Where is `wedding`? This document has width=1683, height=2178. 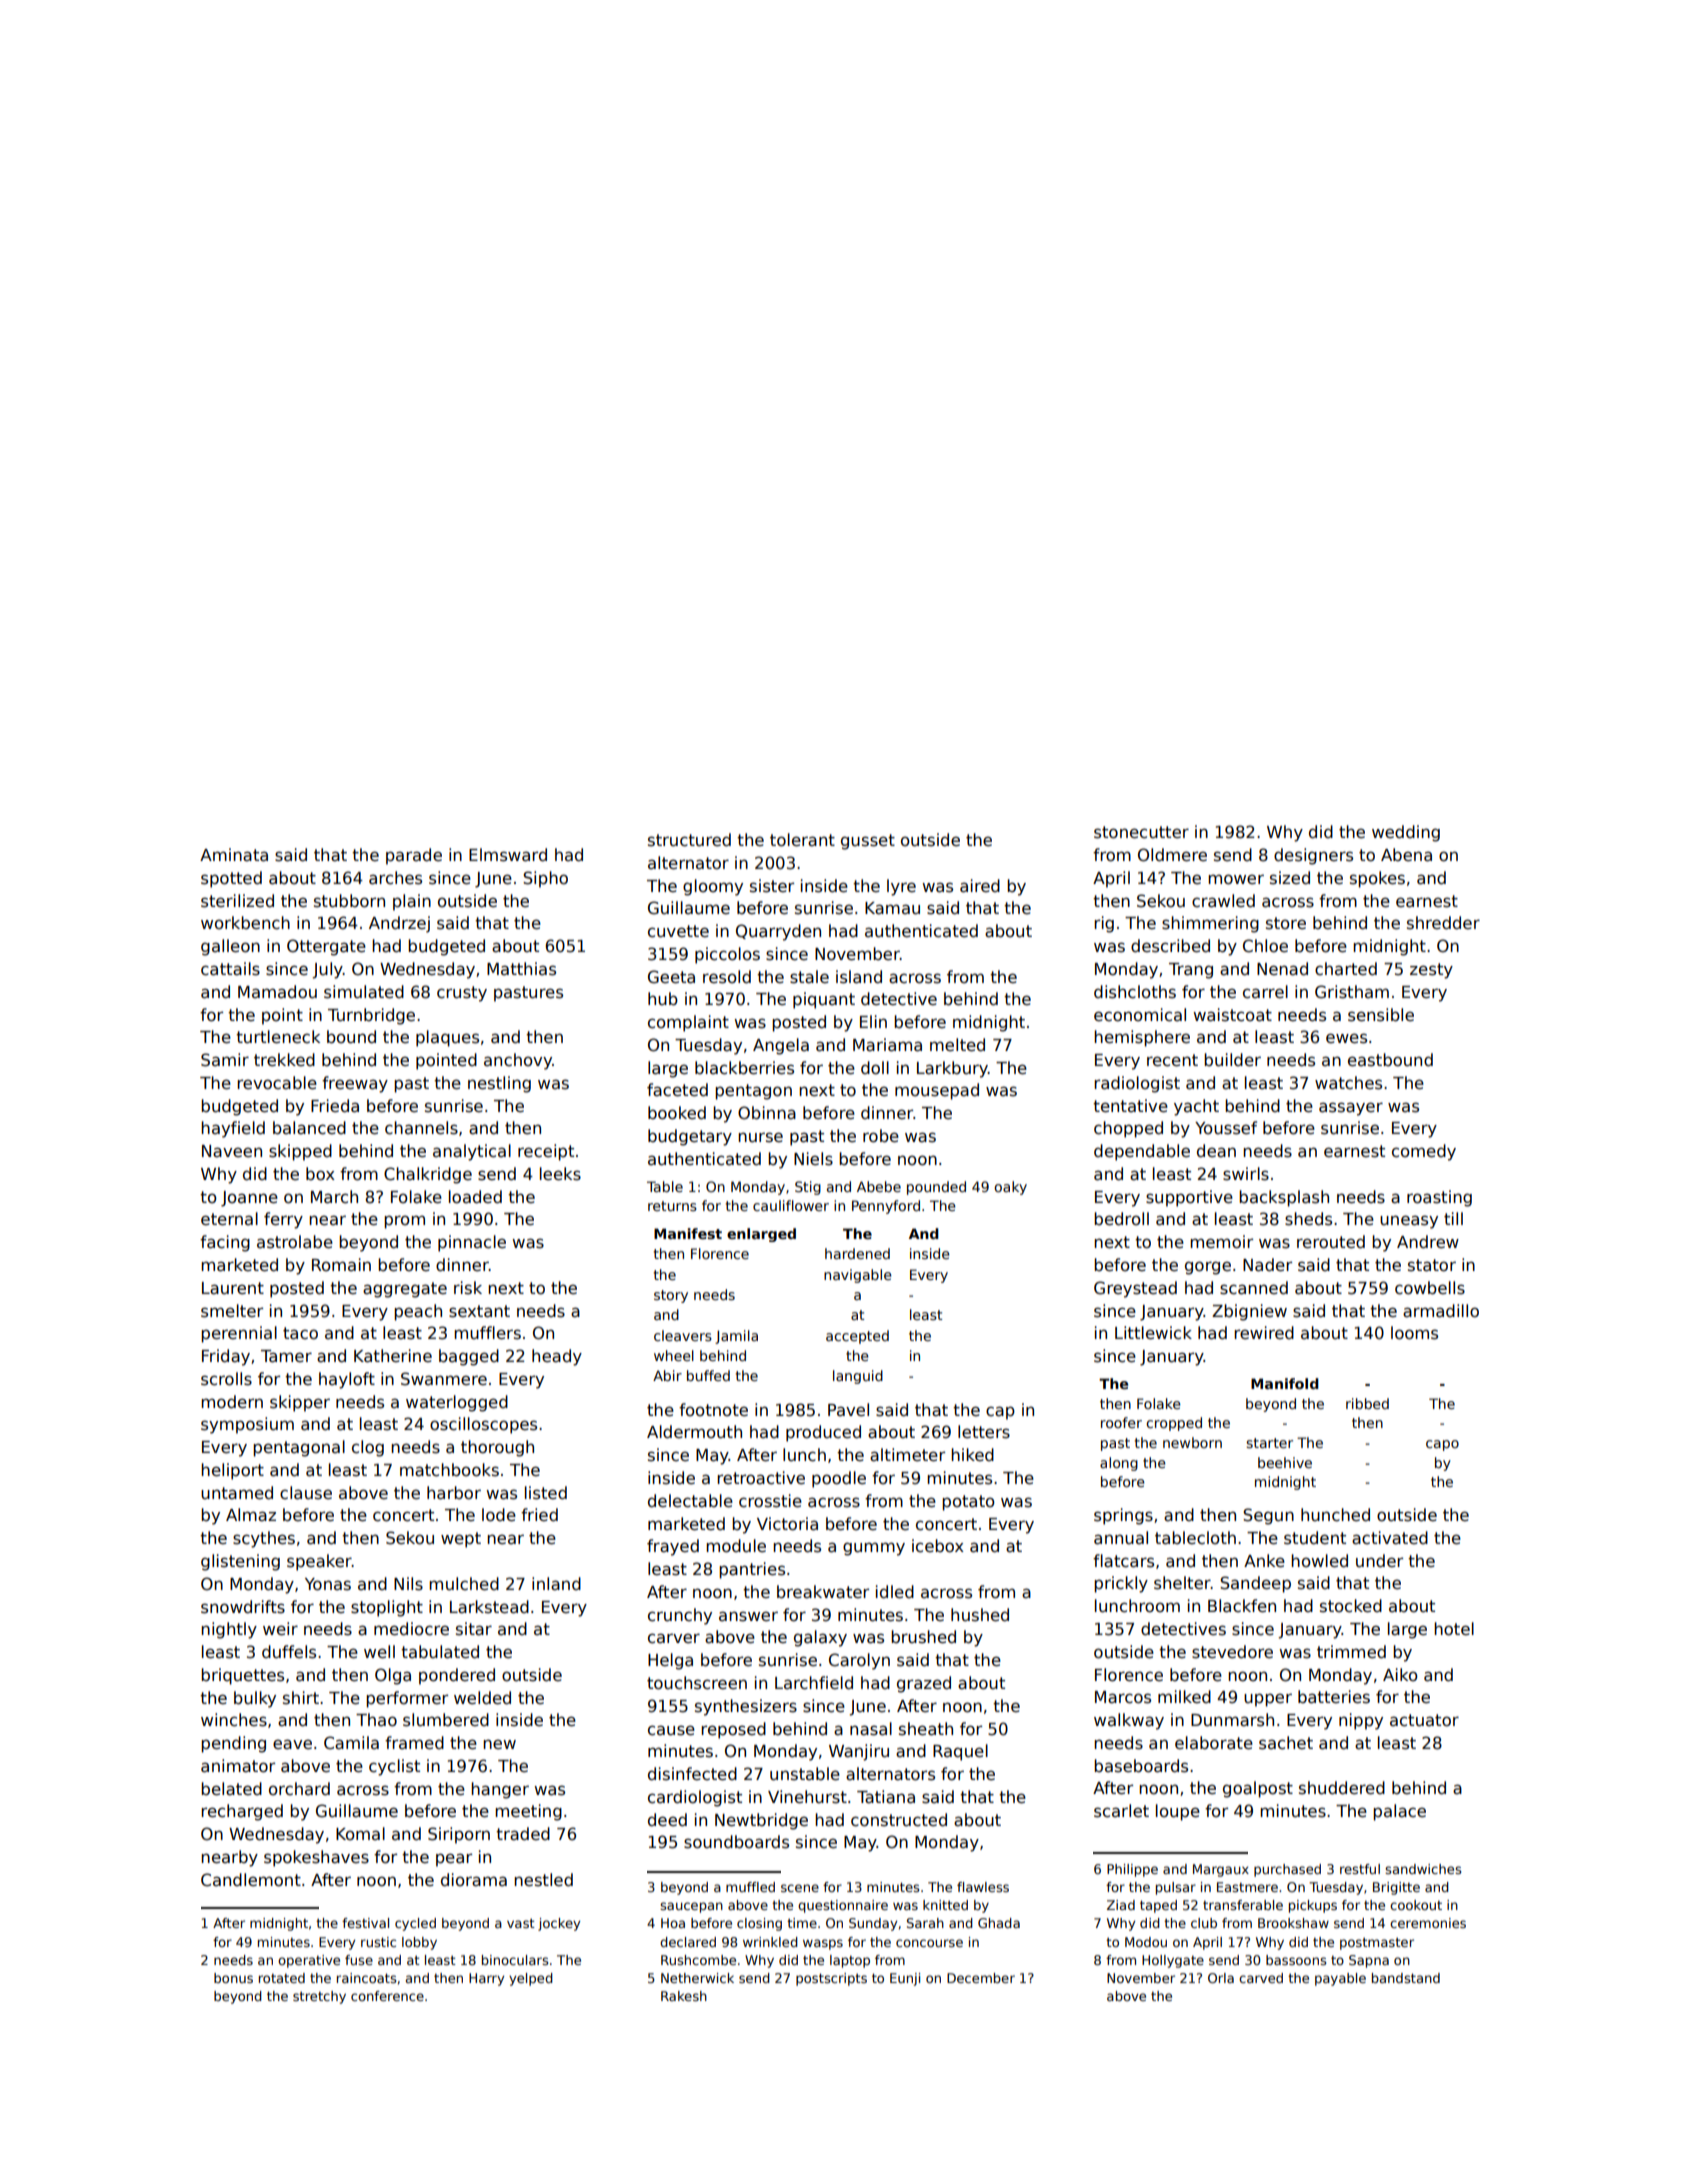
wedding is located at coordinates (1406, 833).
